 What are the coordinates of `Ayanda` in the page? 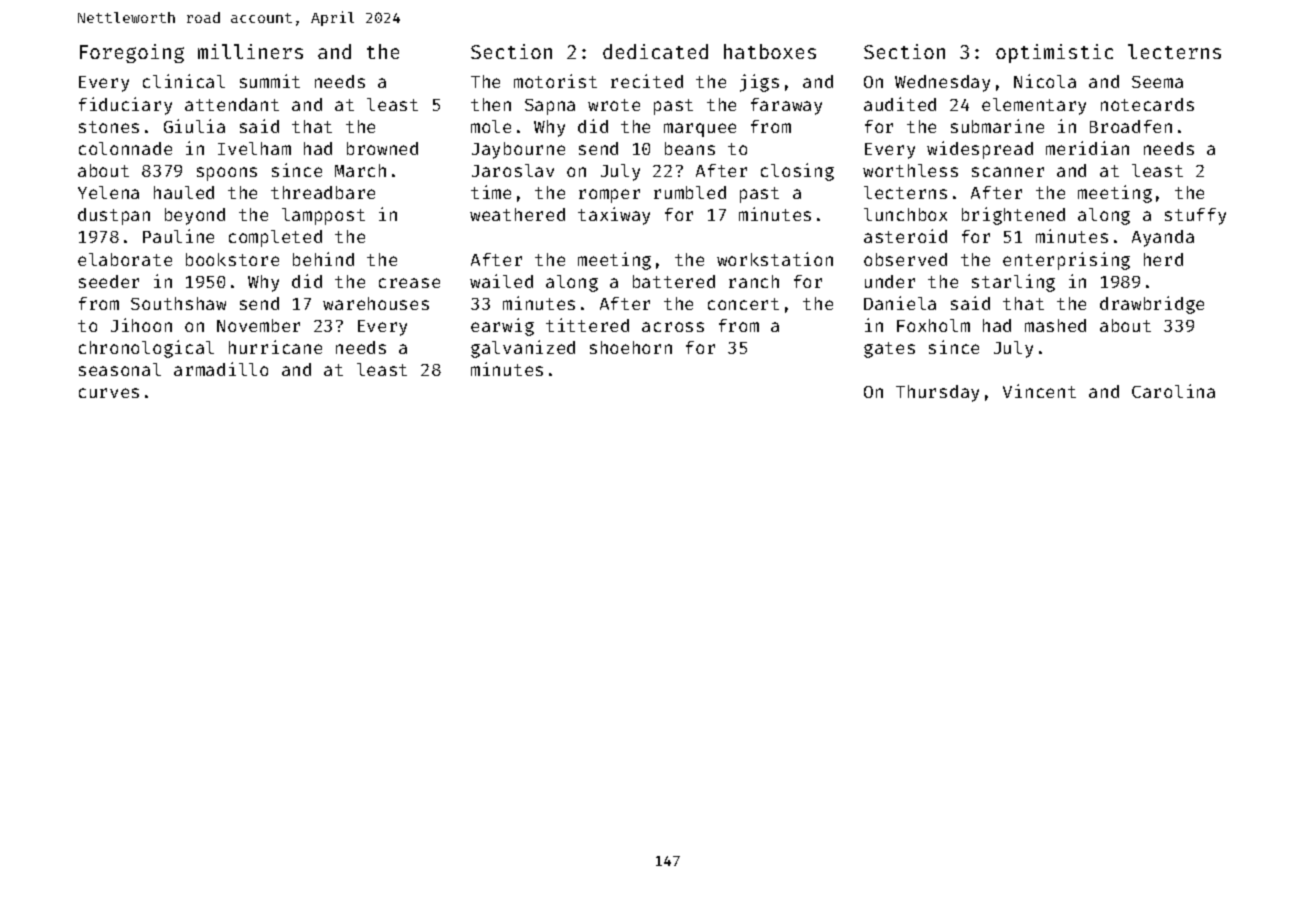 It's located at (1163, 238).
